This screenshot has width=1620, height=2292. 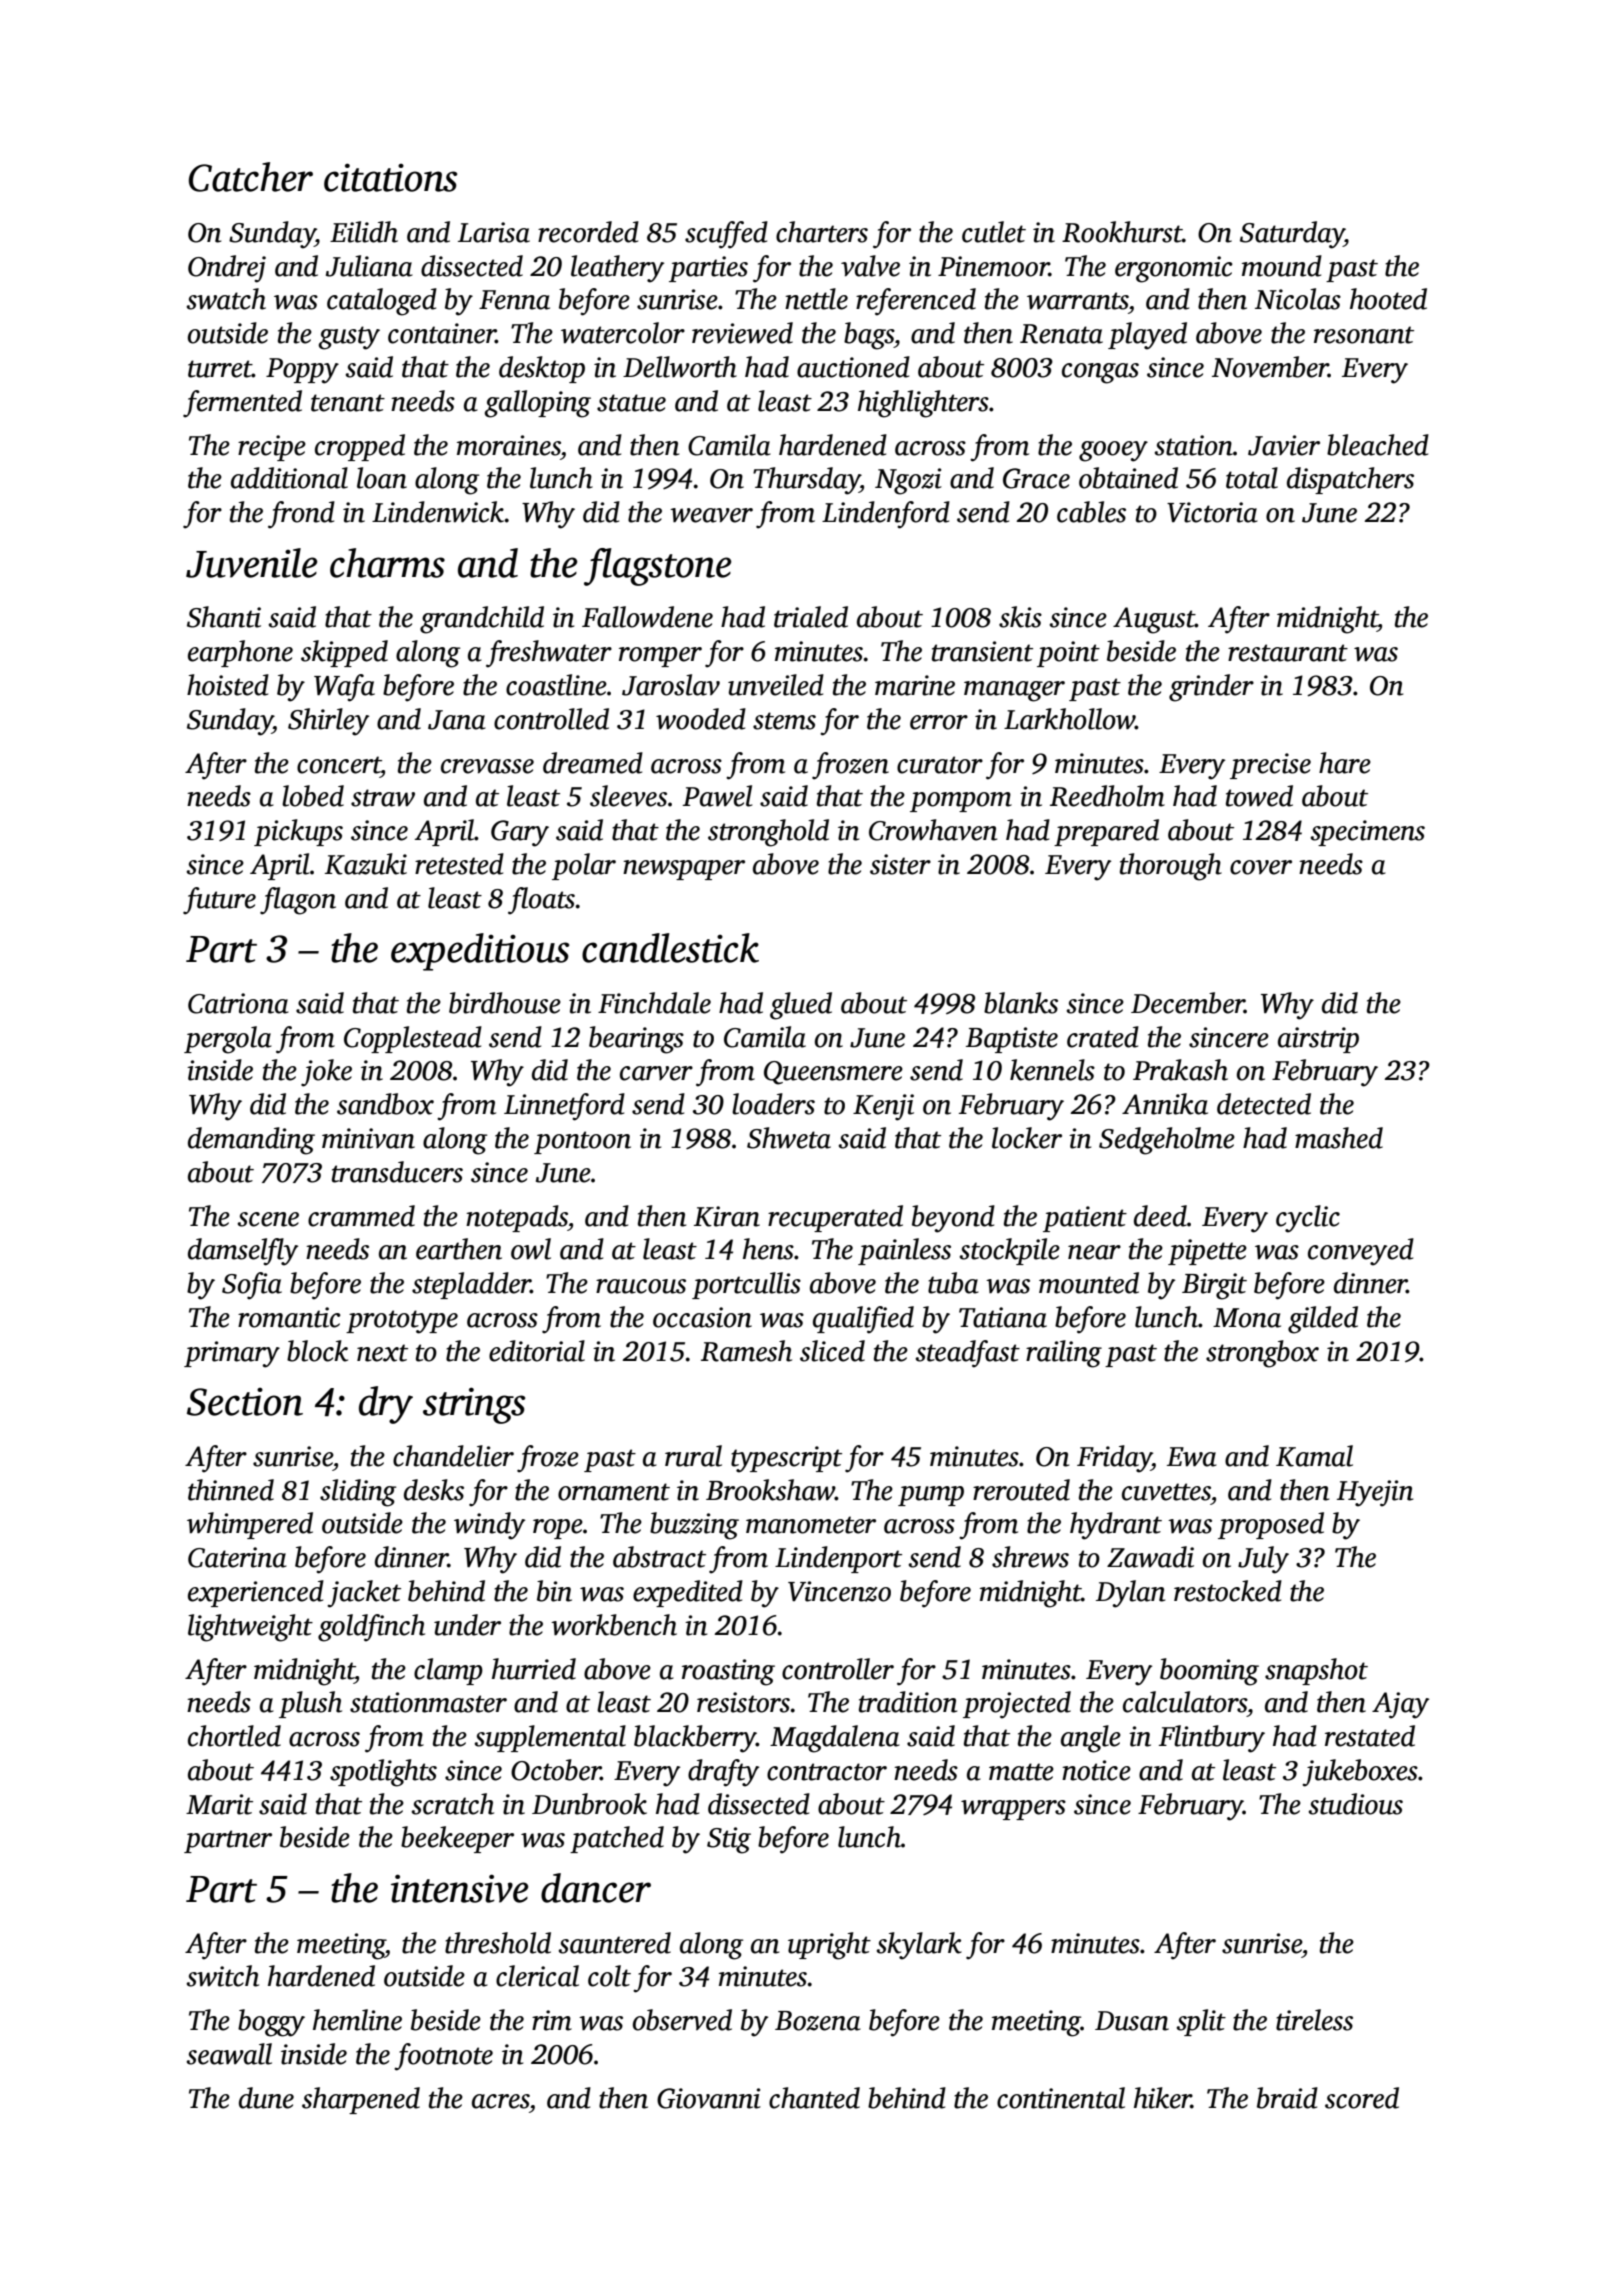 What do you see at coordinates (231, 1490) in the screenshot?
I see `thinned` at bounding box center [231, 1490].
